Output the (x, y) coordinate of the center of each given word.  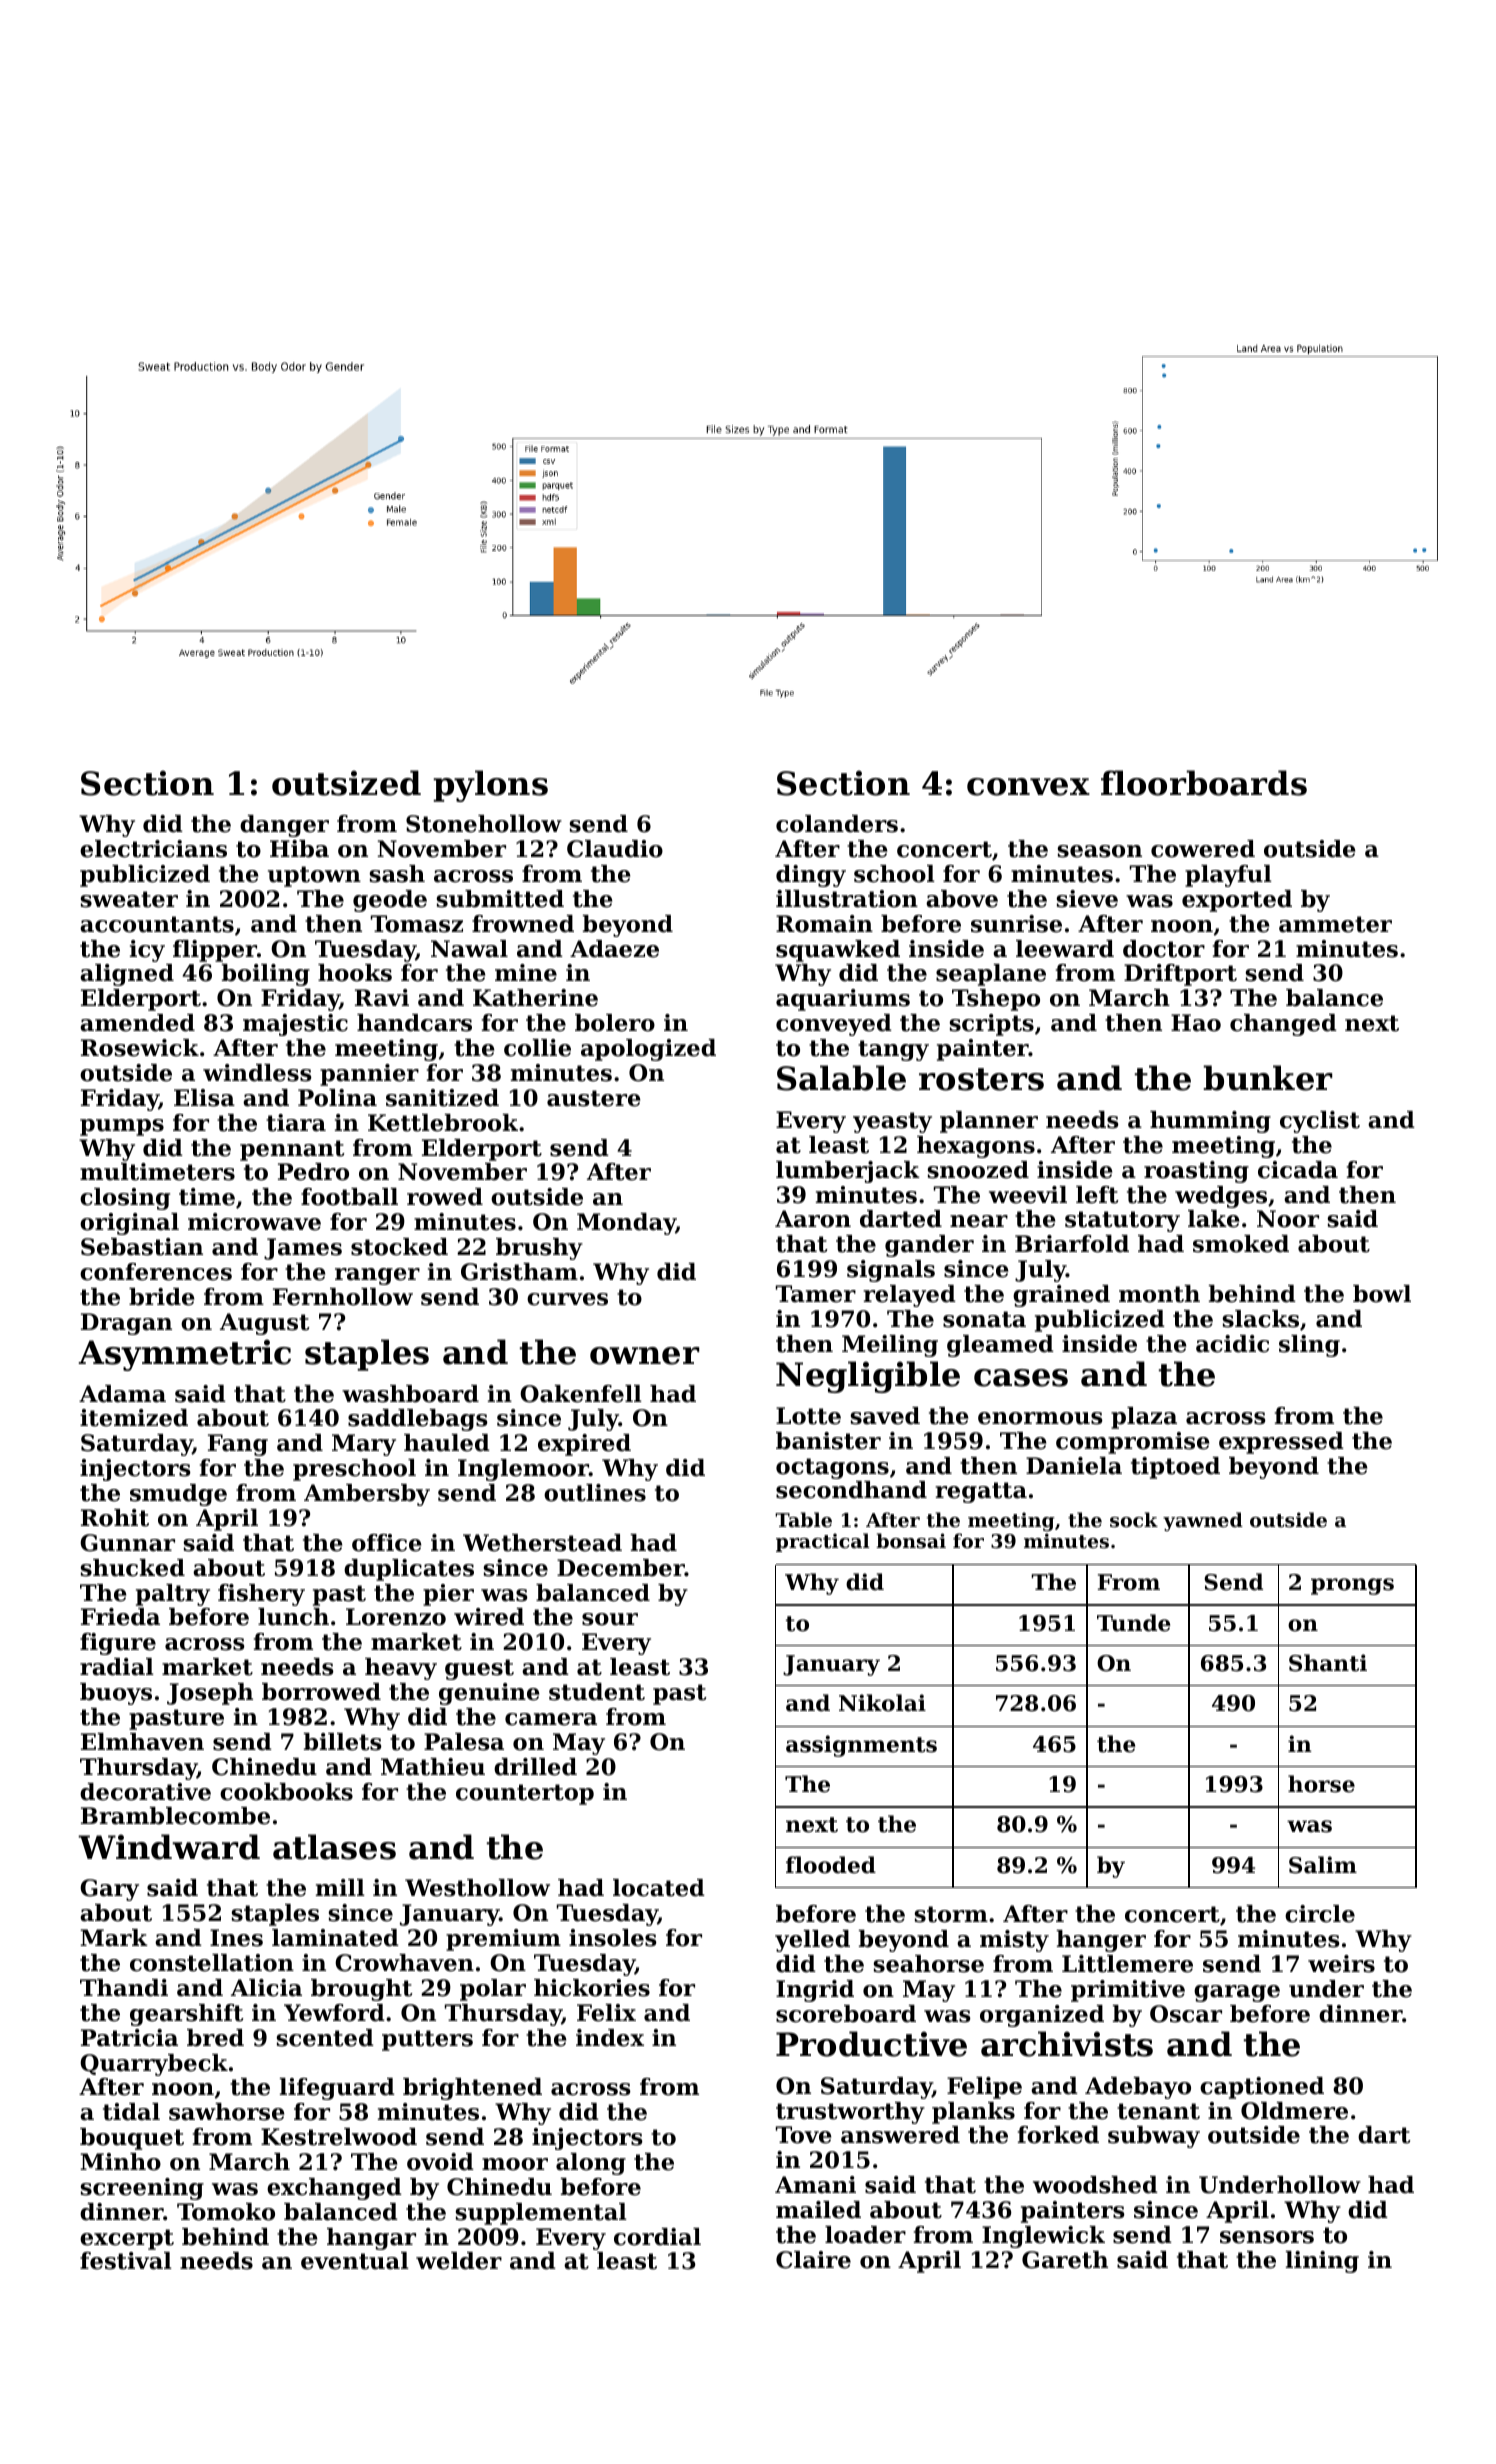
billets (343, 1742)
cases (1021, 1378)
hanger (1101, 1941)
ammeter (1335, 924)
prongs (1352, 1586)
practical (823, 1542)
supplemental (541, 2214)
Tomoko (226, 2212)
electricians (153, 849)
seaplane (991, 975)
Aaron (813, 1219)
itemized (134, 1418)
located (659, 1888)
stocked (399, 1247)
